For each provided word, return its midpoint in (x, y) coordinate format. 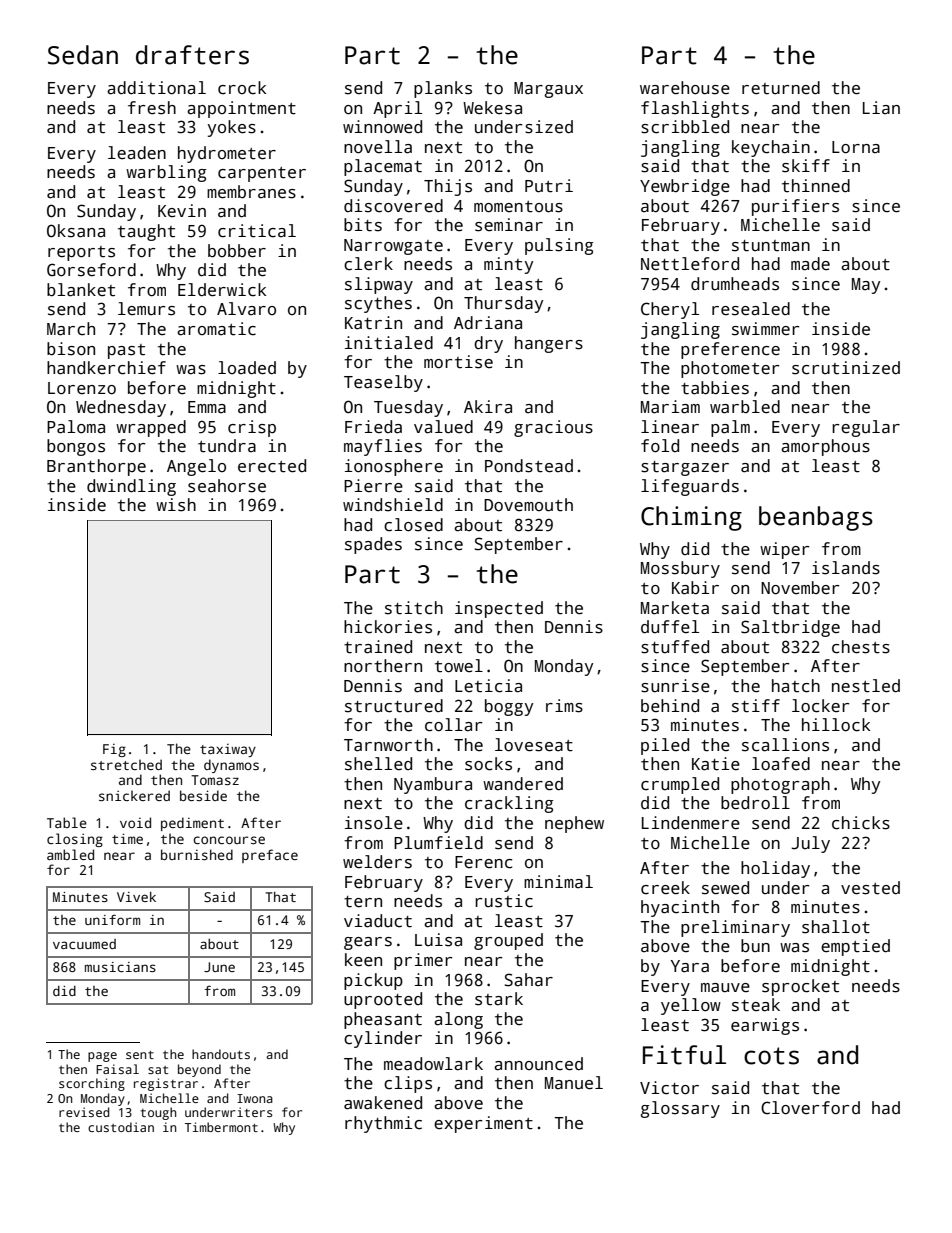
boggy (509, 707)
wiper (785, 550)
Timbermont (221, 1127)
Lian (881, 108)
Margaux (548, 90)
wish (176, 505)
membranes (251, 192)
